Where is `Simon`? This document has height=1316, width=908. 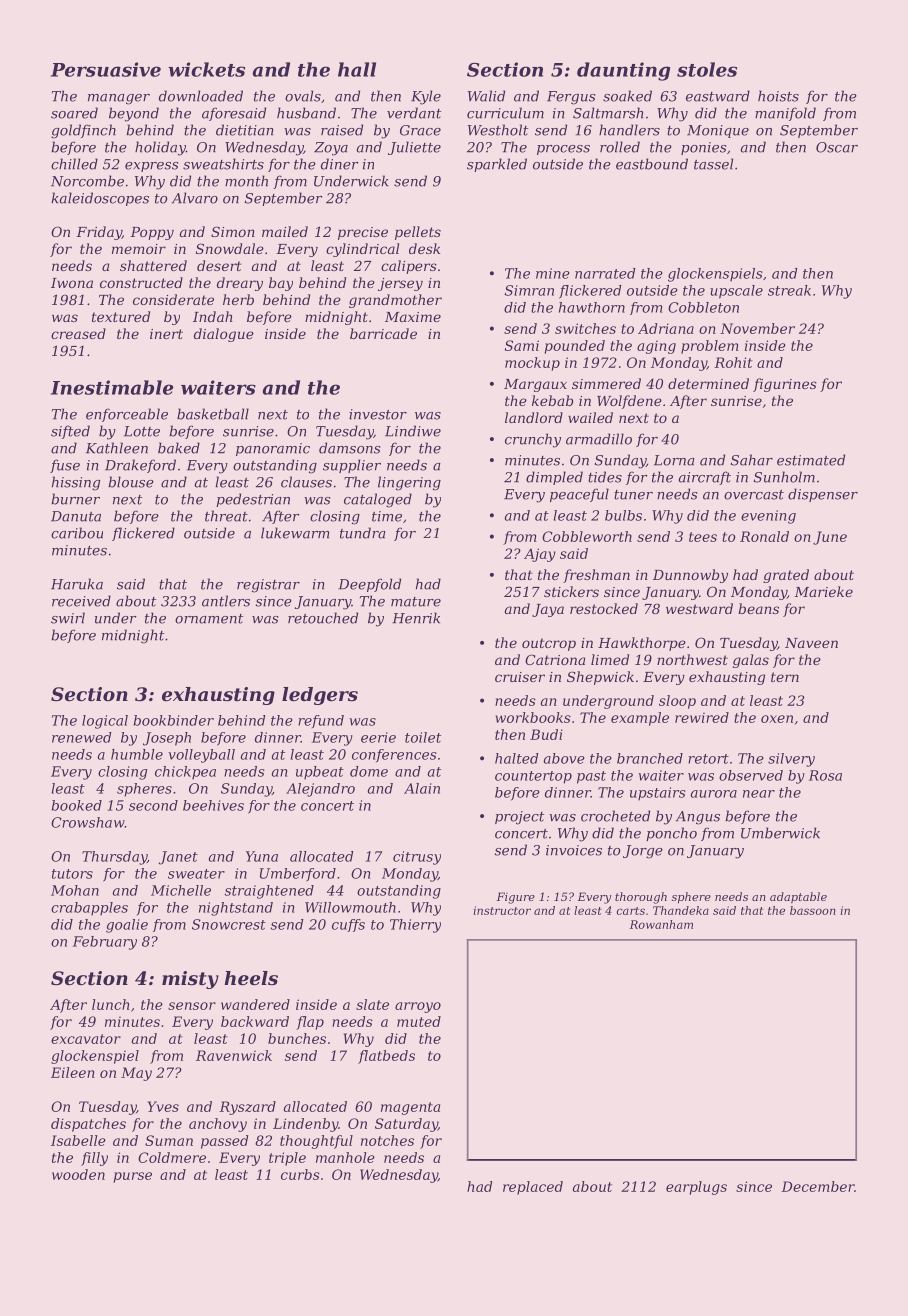 Simon is located at coordinates (233, 231).
